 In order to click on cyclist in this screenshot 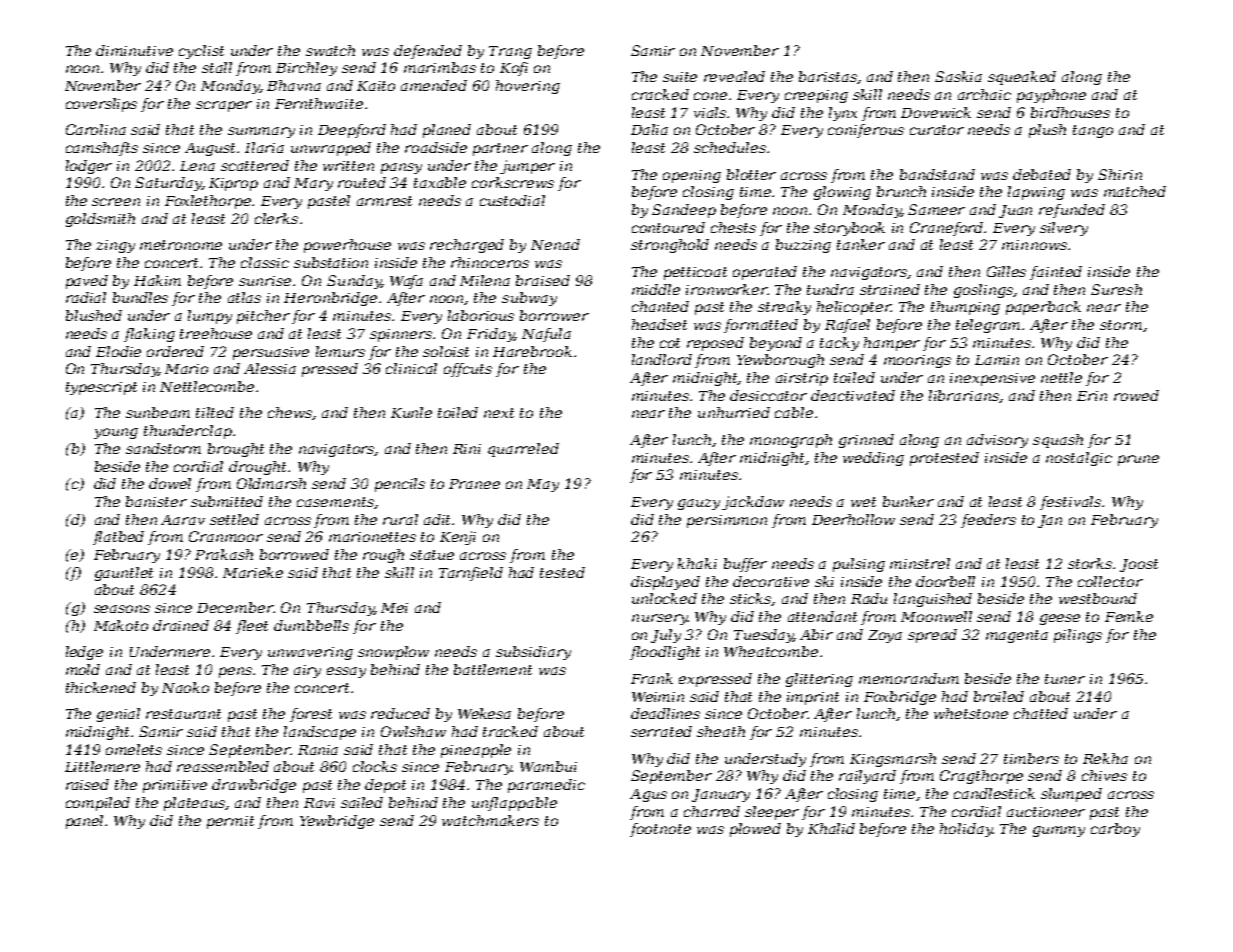, I will do `click(201, 52)`.
